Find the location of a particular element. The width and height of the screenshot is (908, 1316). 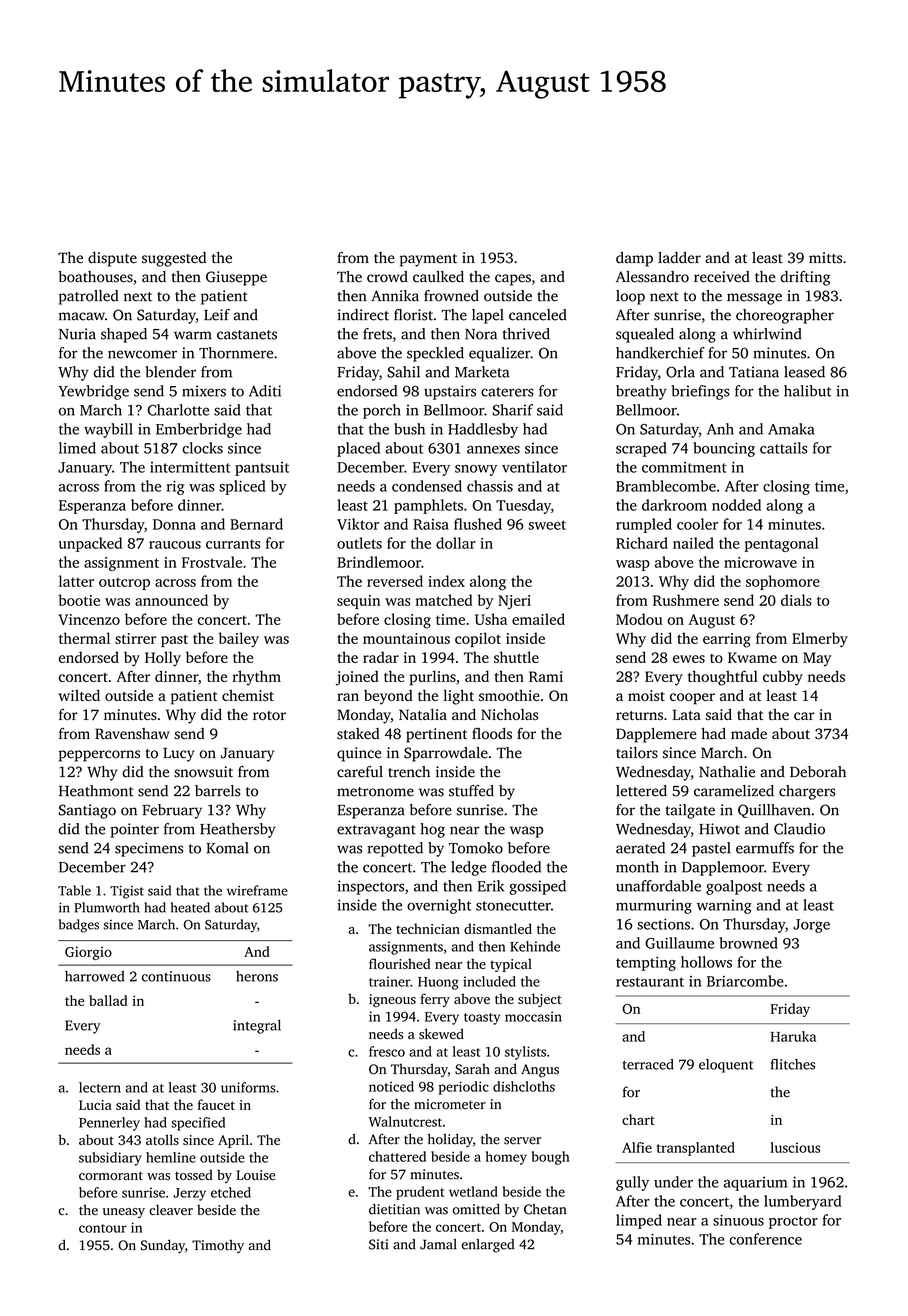

cooper is located at coordinates (692, 699).
